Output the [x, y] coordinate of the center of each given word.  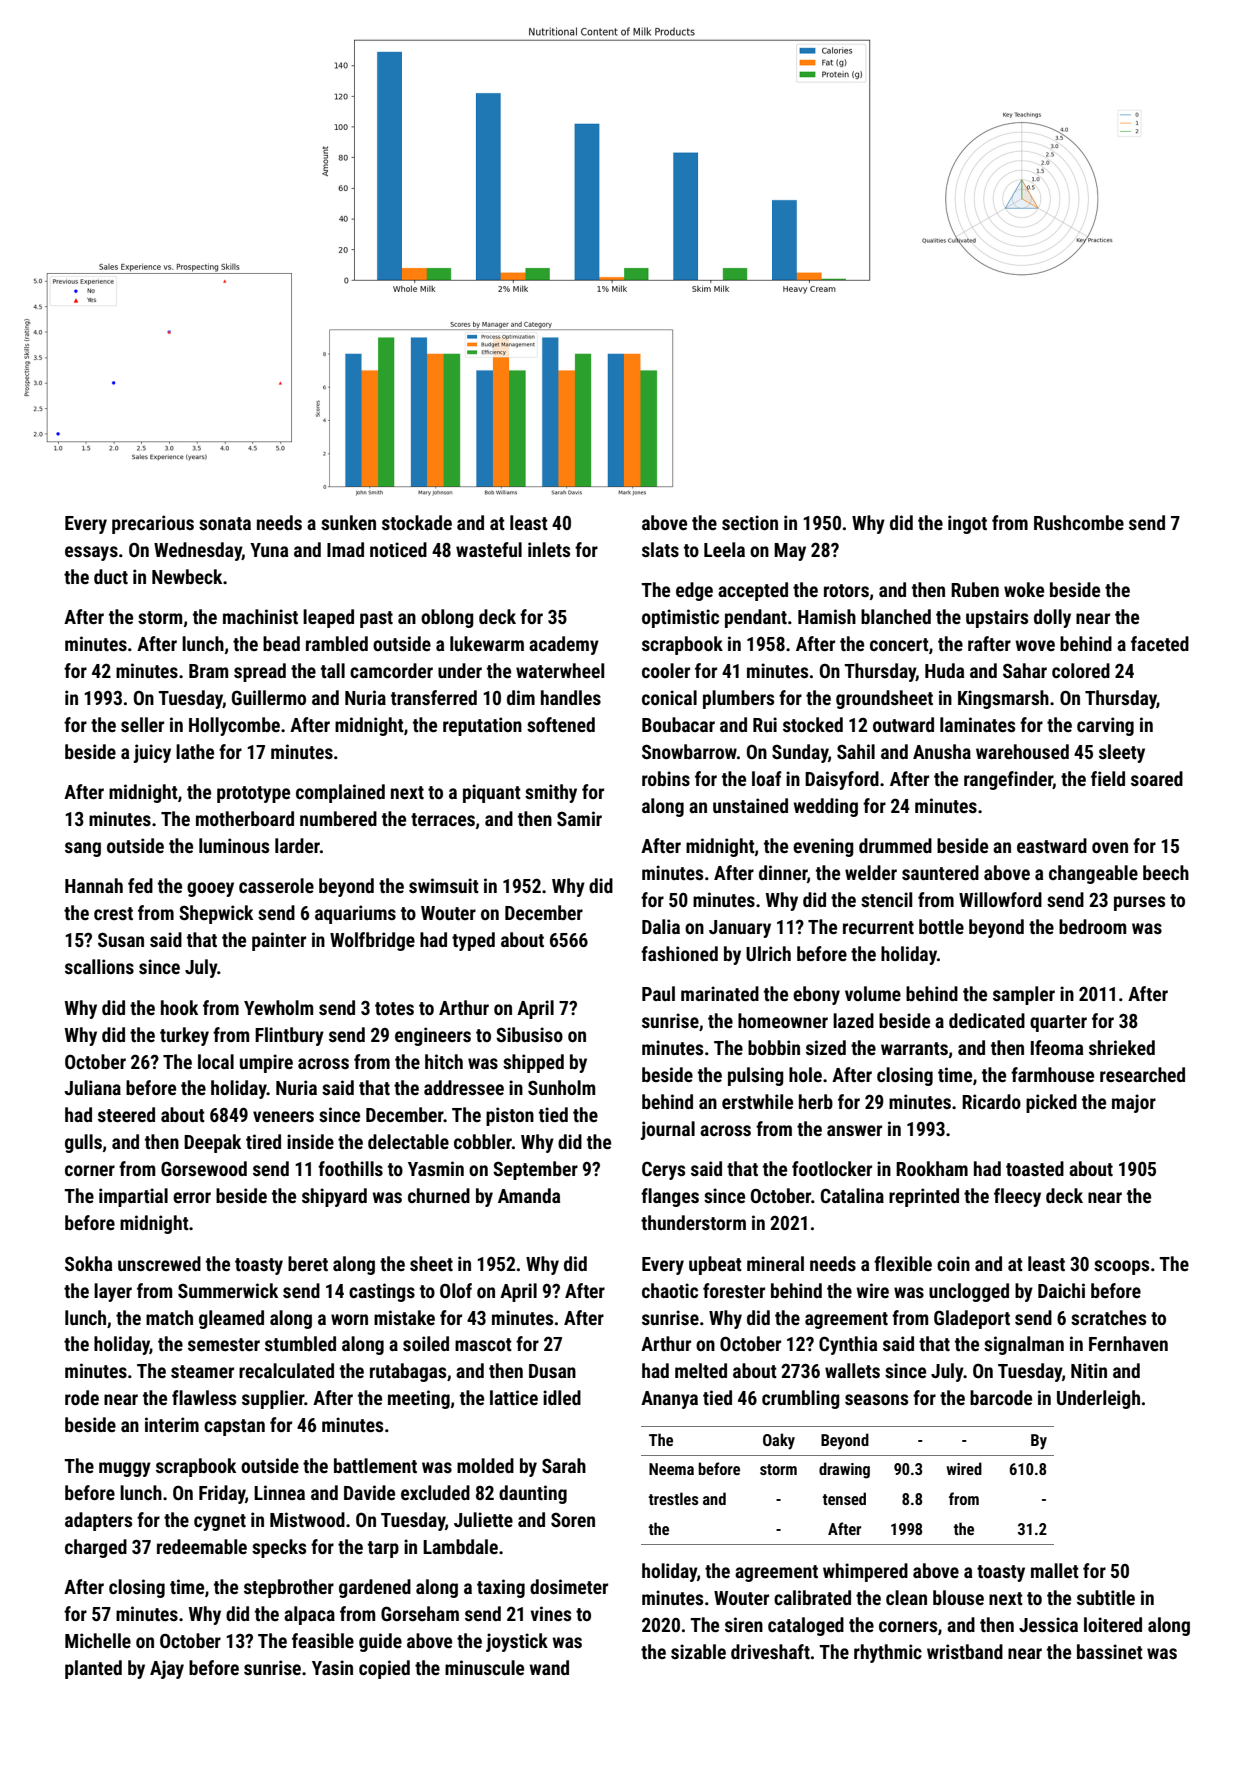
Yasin [332, 1667]
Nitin [1089, 1370]
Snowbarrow [689, 751]
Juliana [92, 1087]
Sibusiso [529, 1034]
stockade [417, 522]
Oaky [779, 1441]
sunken [348, 522]
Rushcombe [1079, 522]
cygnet [220, 1522]
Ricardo [991, 1101]
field [1108, 778]
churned [439, 1195]
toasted [1035, 1168]
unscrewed [159, 1263]
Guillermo [269, 697]
